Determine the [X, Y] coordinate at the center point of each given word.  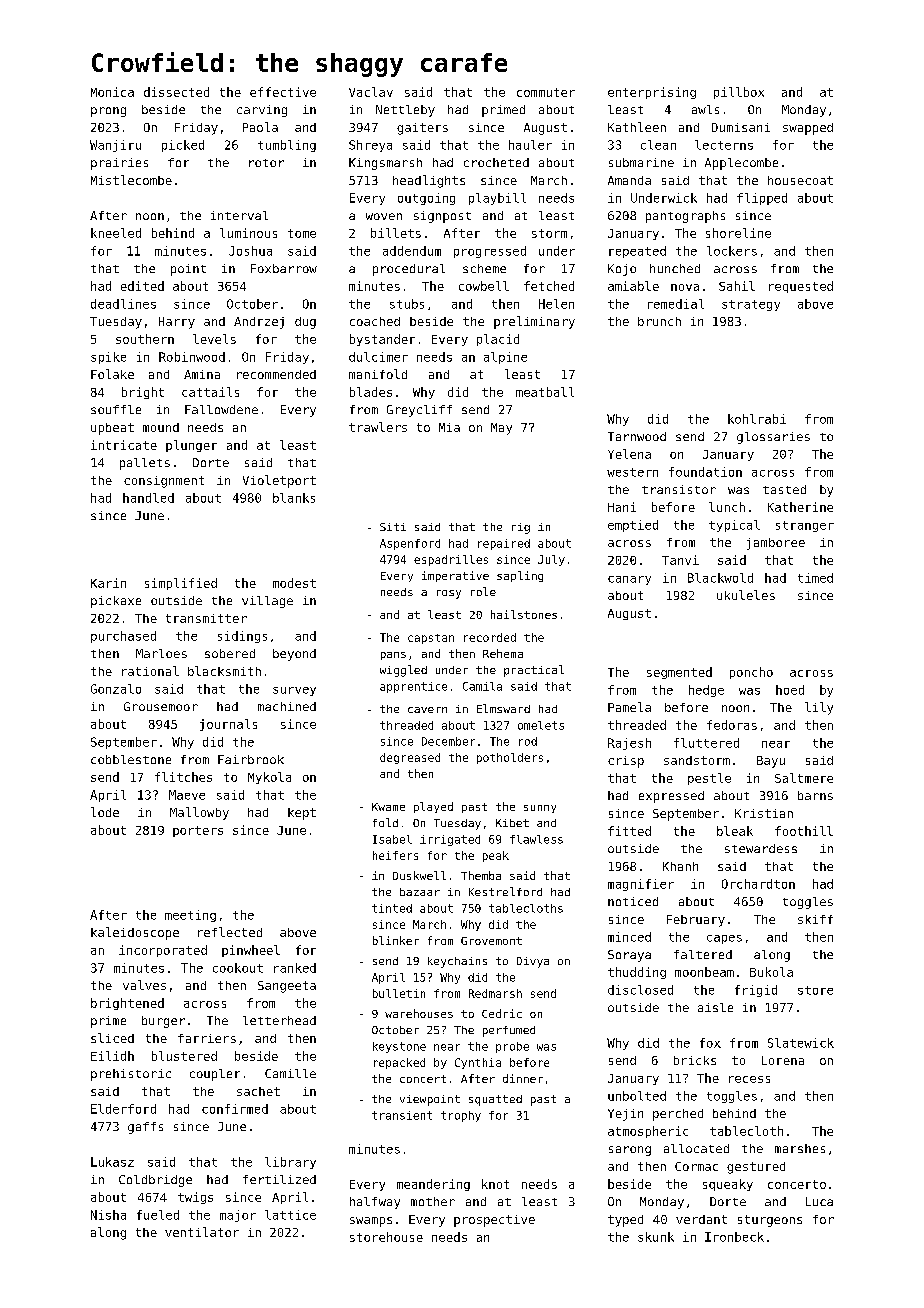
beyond [294, 655]
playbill [497, 199]
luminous [248, 233]
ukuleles [746, 595]
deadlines [123, 304]
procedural [409, 270]
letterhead [279, 1020]
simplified [181, 584]
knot [495, 1184]
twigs [195, 1198]
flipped [762, 199]
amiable [633, 286]
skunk [656, 1237]
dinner [523, 1078]
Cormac [696, 1166]
